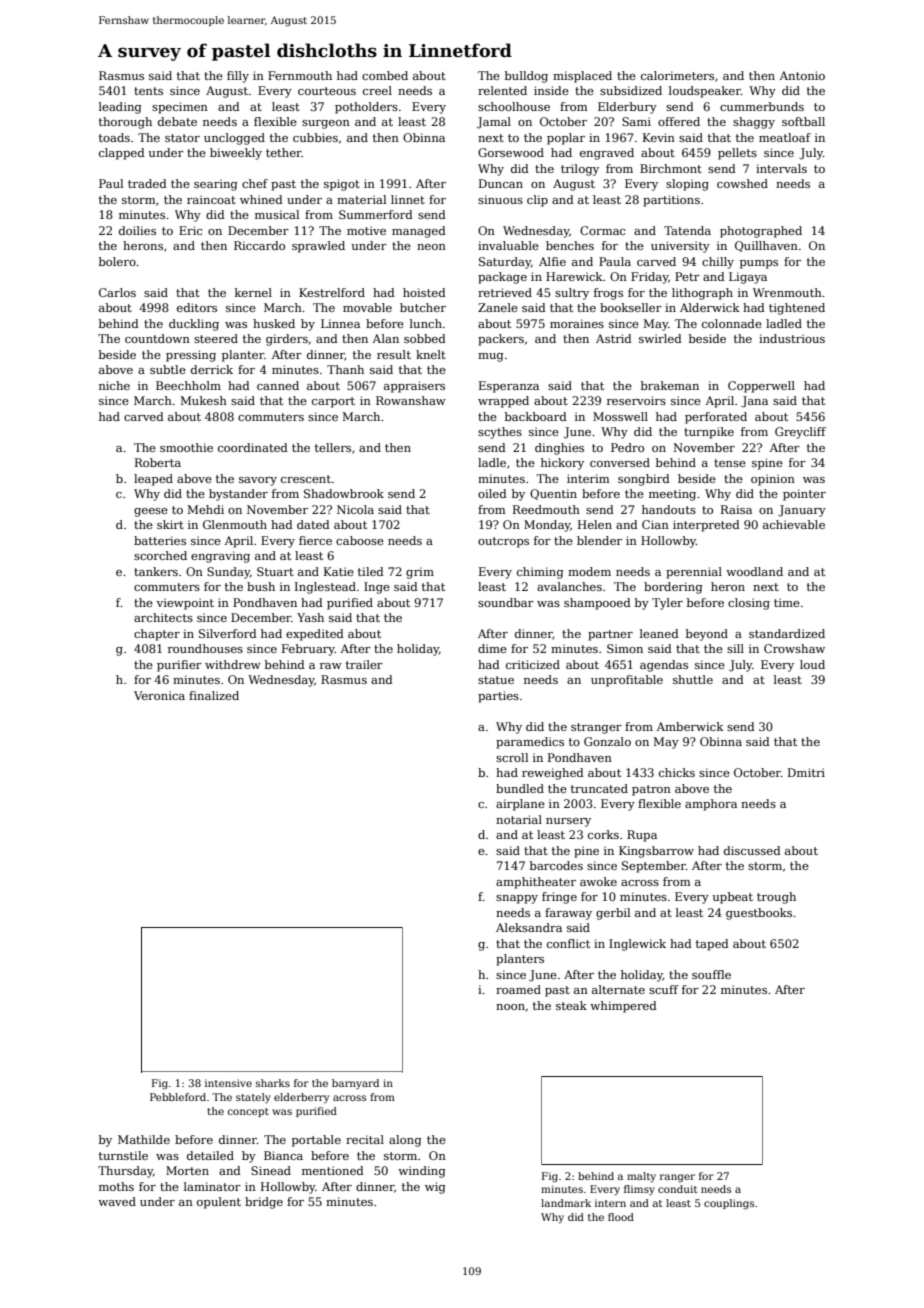 Image resolution: width=924 pixels, height=1308 pixels. What do you see at coordinates (180, 108) in the screenshot?
I see `specimen` at bounding box center [180, 108].
